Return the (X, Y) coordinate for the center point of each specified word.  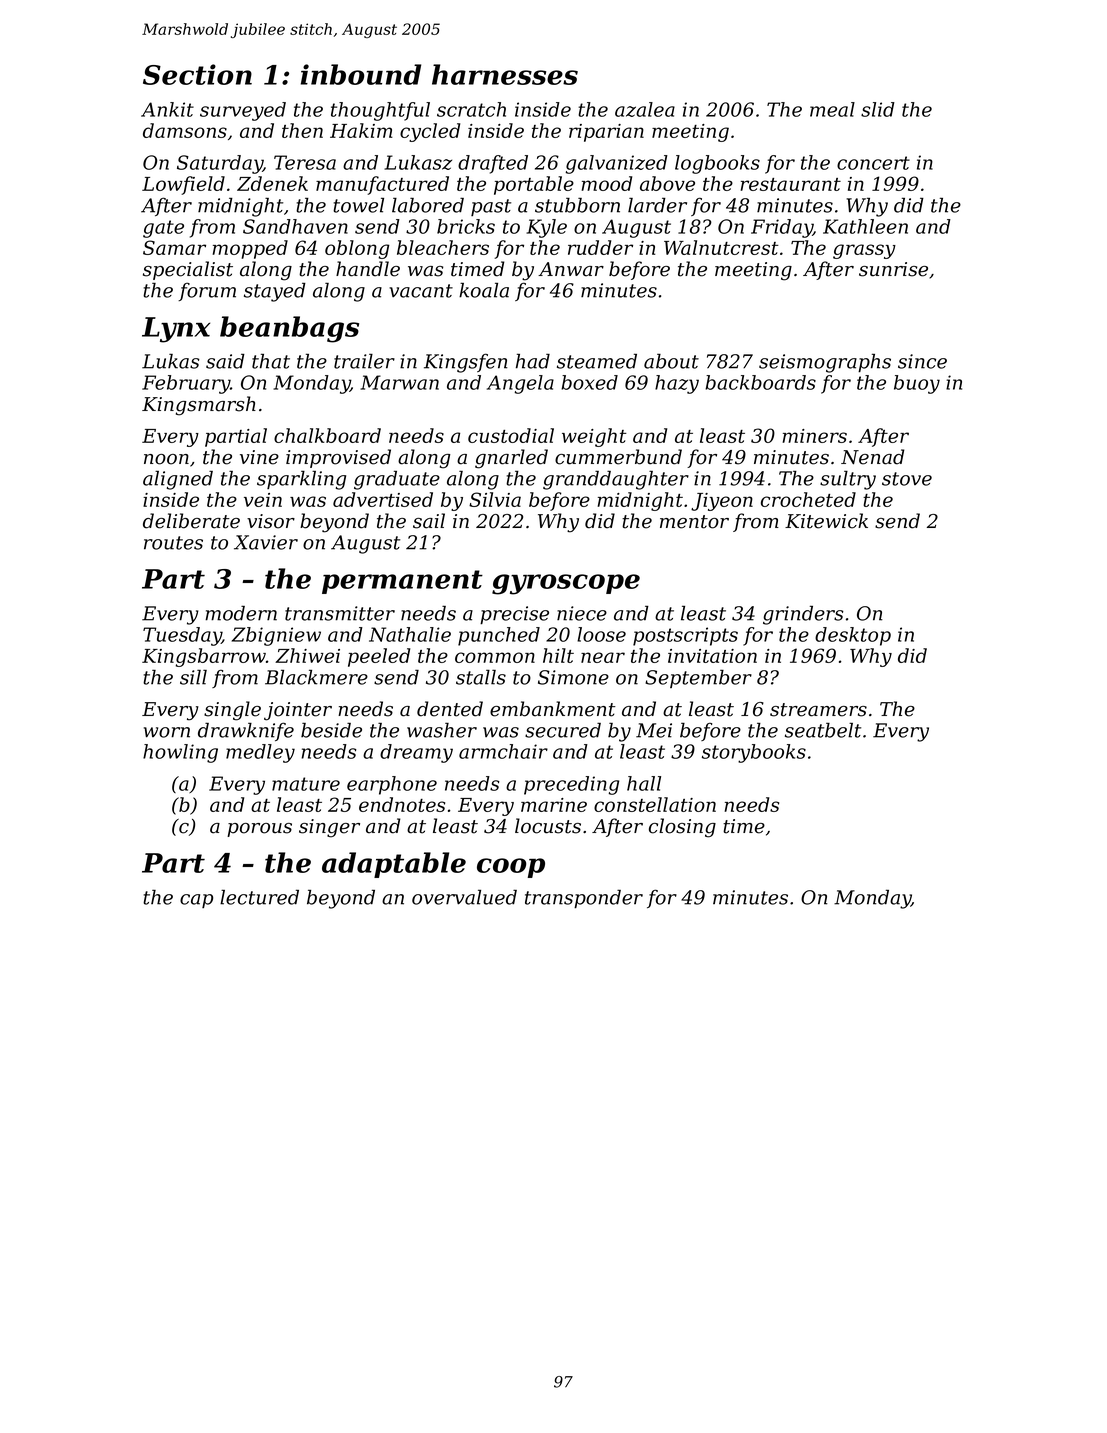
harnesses (505, 74)
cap (196, 901)
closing (682, 828)
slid (878, 109)
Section (197, 74)
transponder (584, 898)
